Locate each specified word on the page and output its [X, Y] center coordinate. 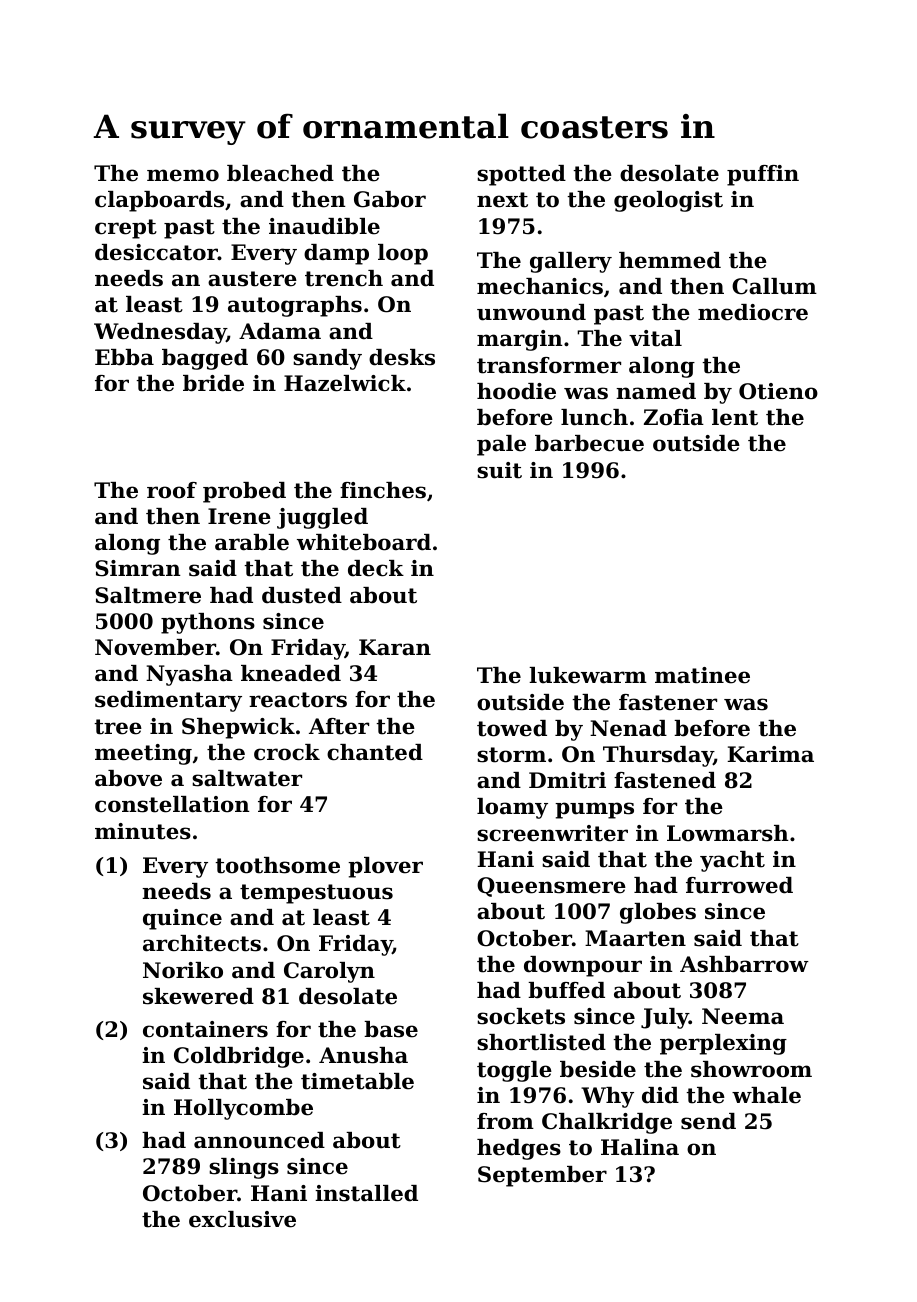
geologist [668, 201]
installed [366, 1193]
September [542, 1176]
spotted [521, 175]
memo [183, 175]
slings [244, 1168]
